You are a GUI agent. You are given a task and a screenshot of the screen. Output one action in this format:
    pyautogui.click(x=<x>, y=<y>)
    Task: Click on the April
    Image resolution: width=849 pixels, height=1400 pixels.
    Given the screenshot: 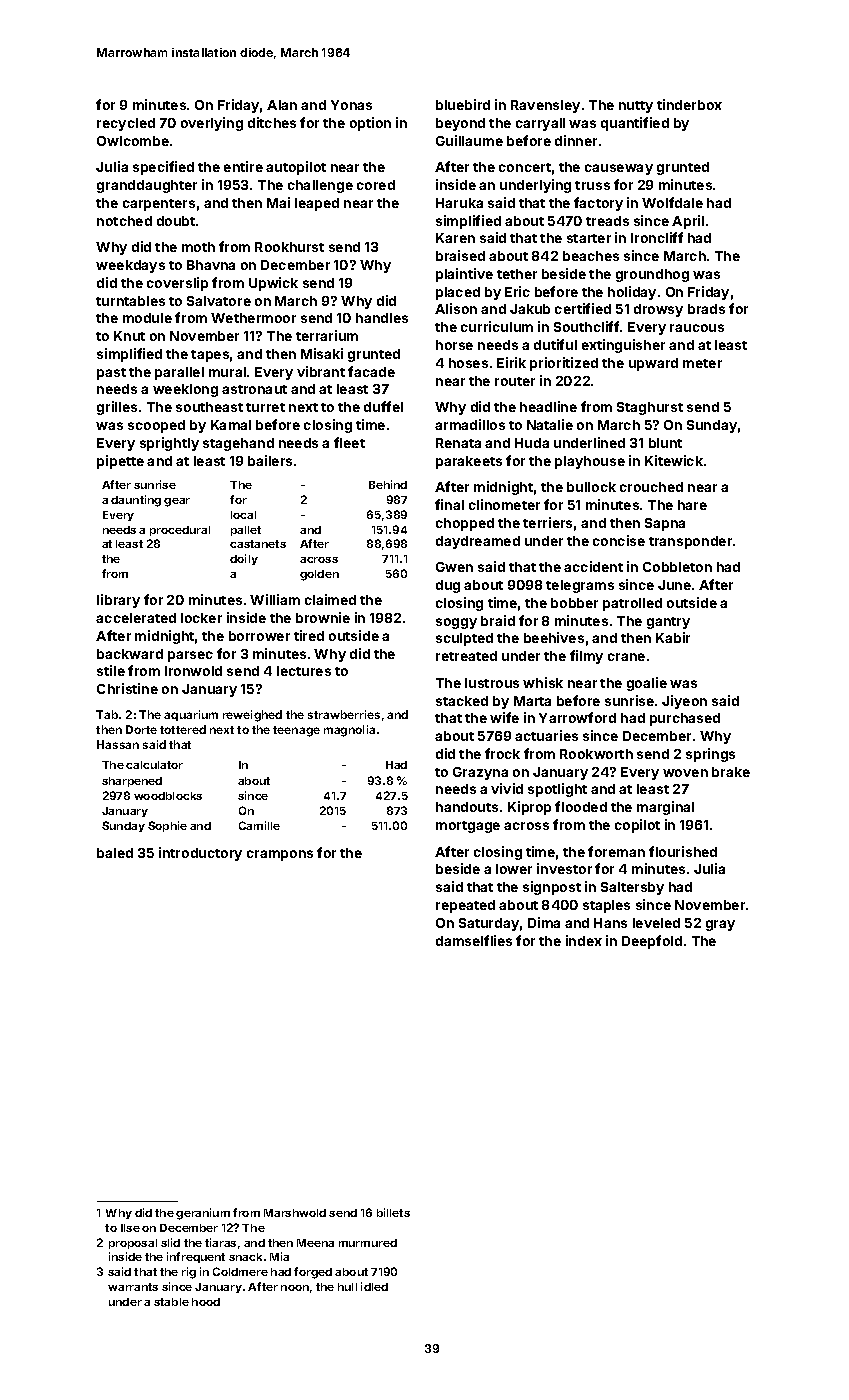 What is the action you would take?
    pyautogui.click(x=688, y=222)
